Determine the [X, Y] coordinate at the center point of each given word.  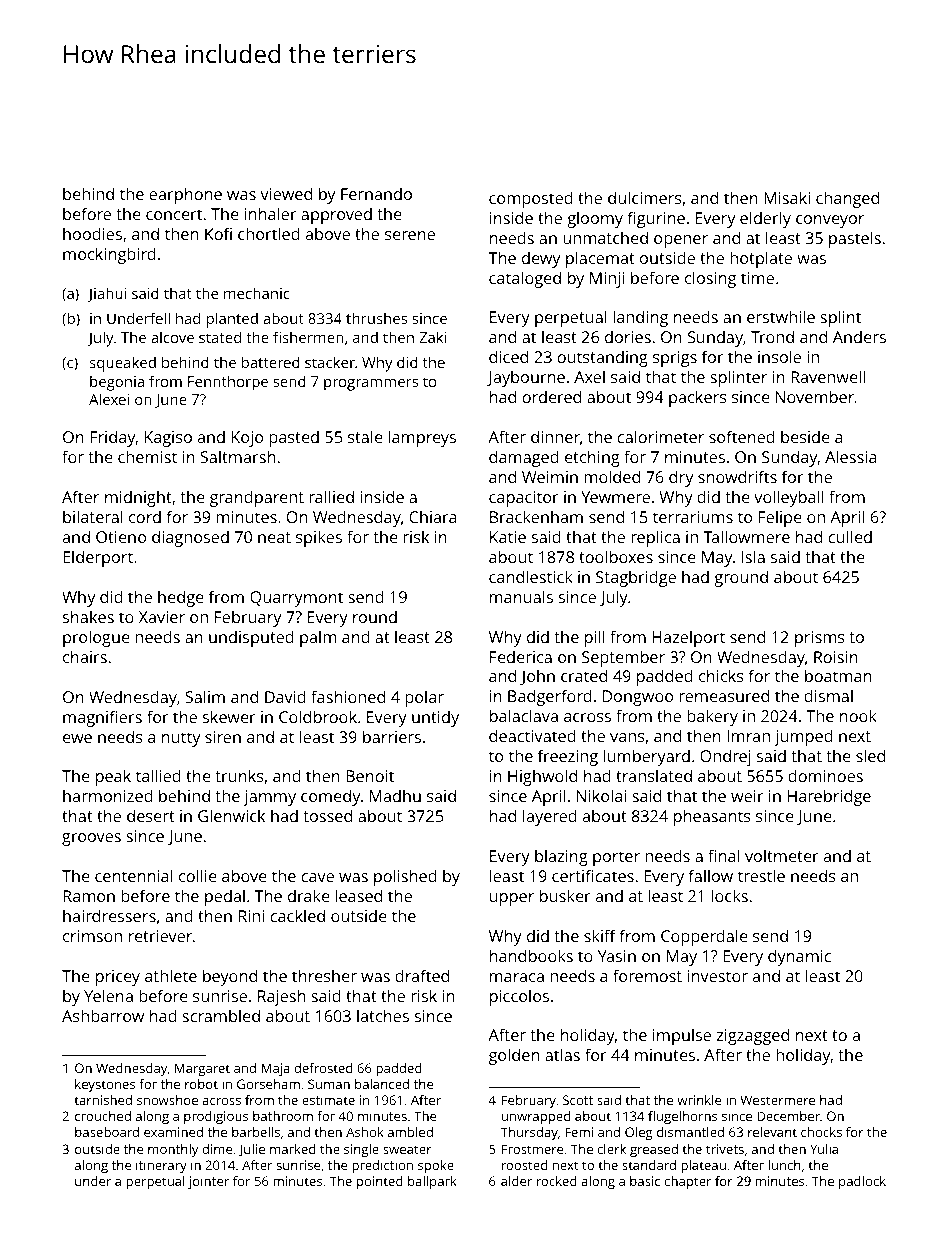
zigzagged [753, 1036]
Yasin [617, 956]
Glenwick [231, 815]
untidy [435, 718]
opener [681, 241]
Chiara [433, 516]
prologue [96, 638]
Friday [113, 438]
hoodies [92, 233]
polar [424, 698]
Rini [251, 916]
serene [410, 235]
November [815, 396]
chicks [721, 675]
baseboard [107, 1132]
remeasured [724, 695]
